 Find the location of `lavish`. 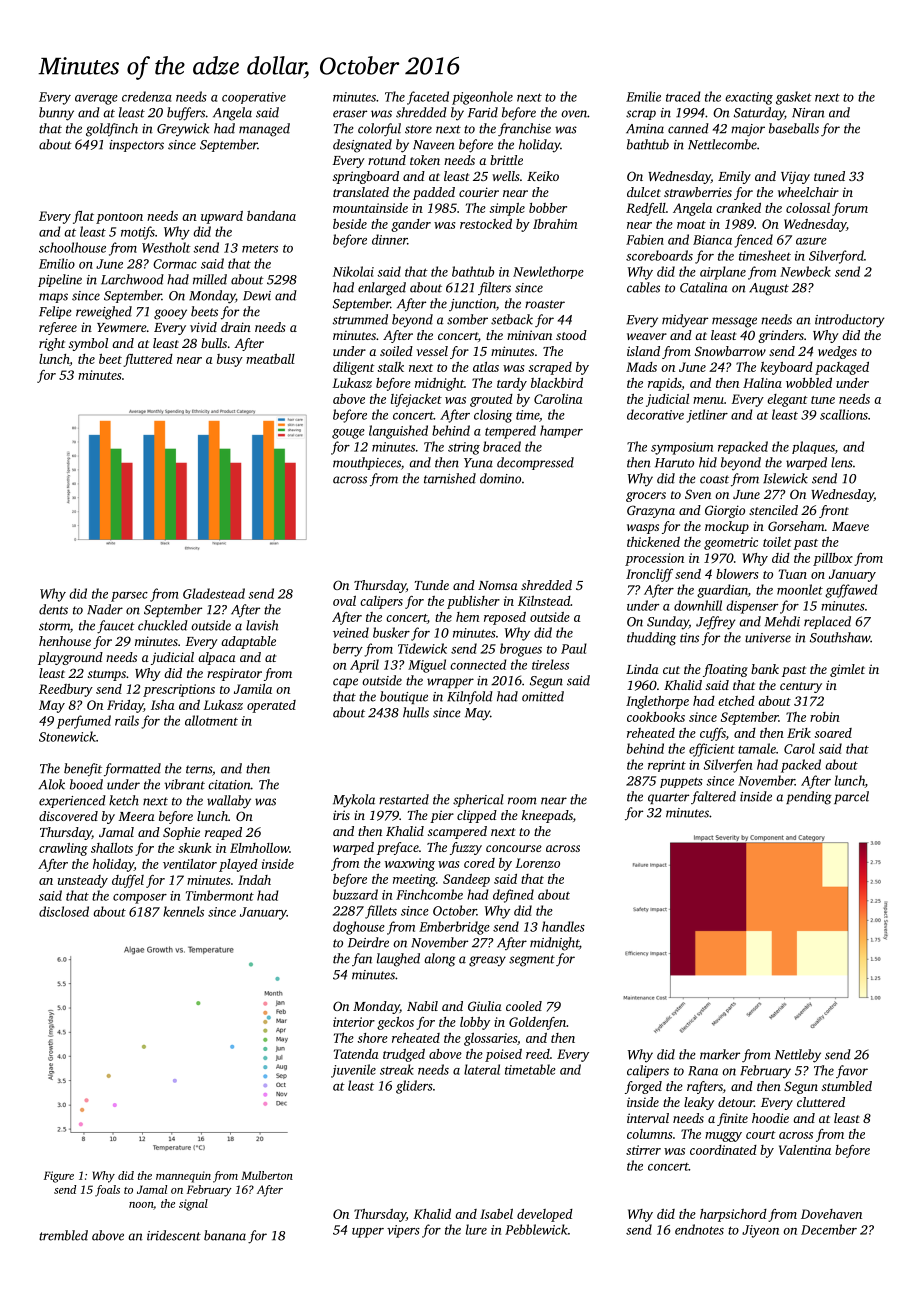

lavish is located at coordinates (262, 625).
